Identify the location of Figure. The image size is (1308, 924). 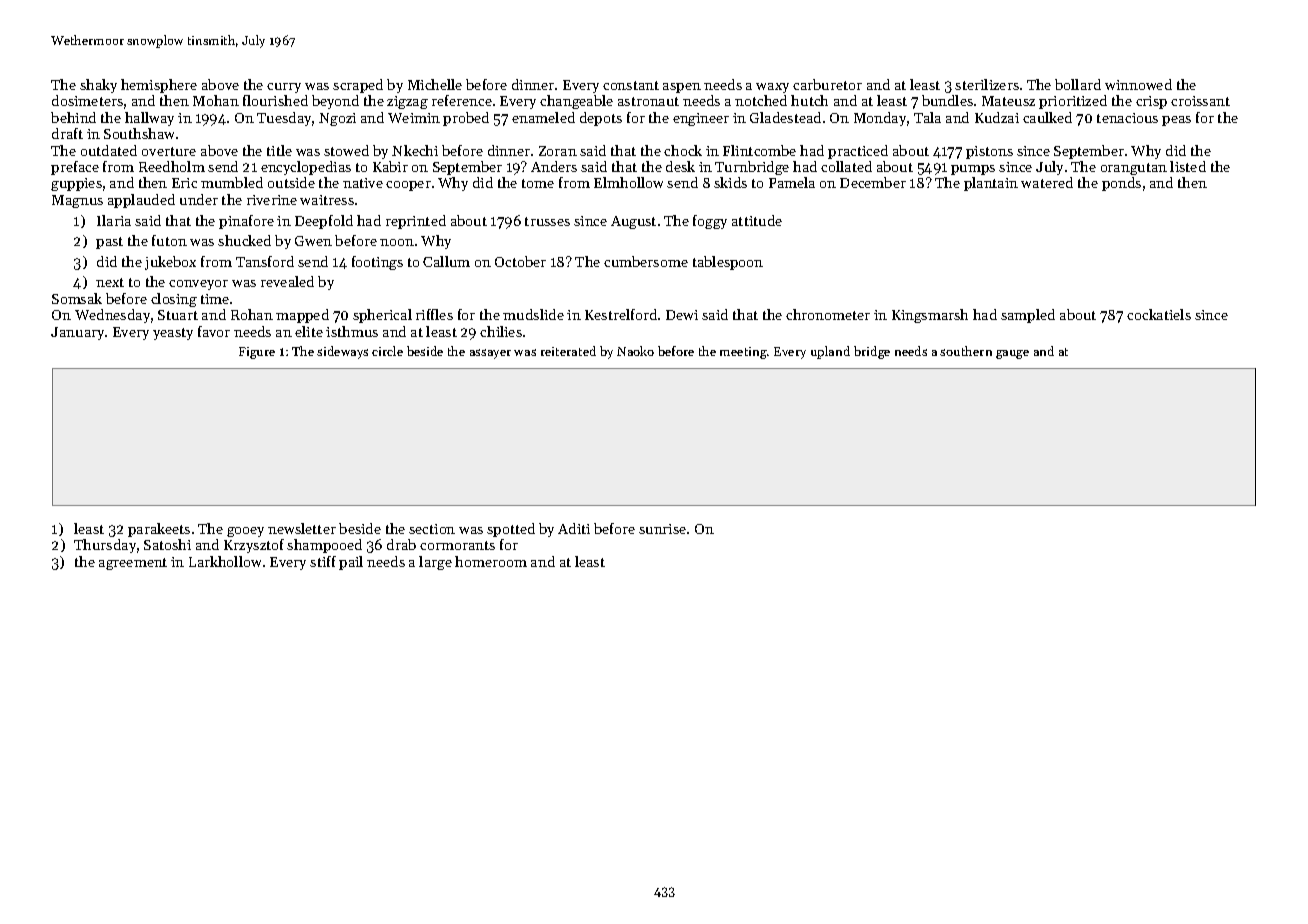
(257, 353).
